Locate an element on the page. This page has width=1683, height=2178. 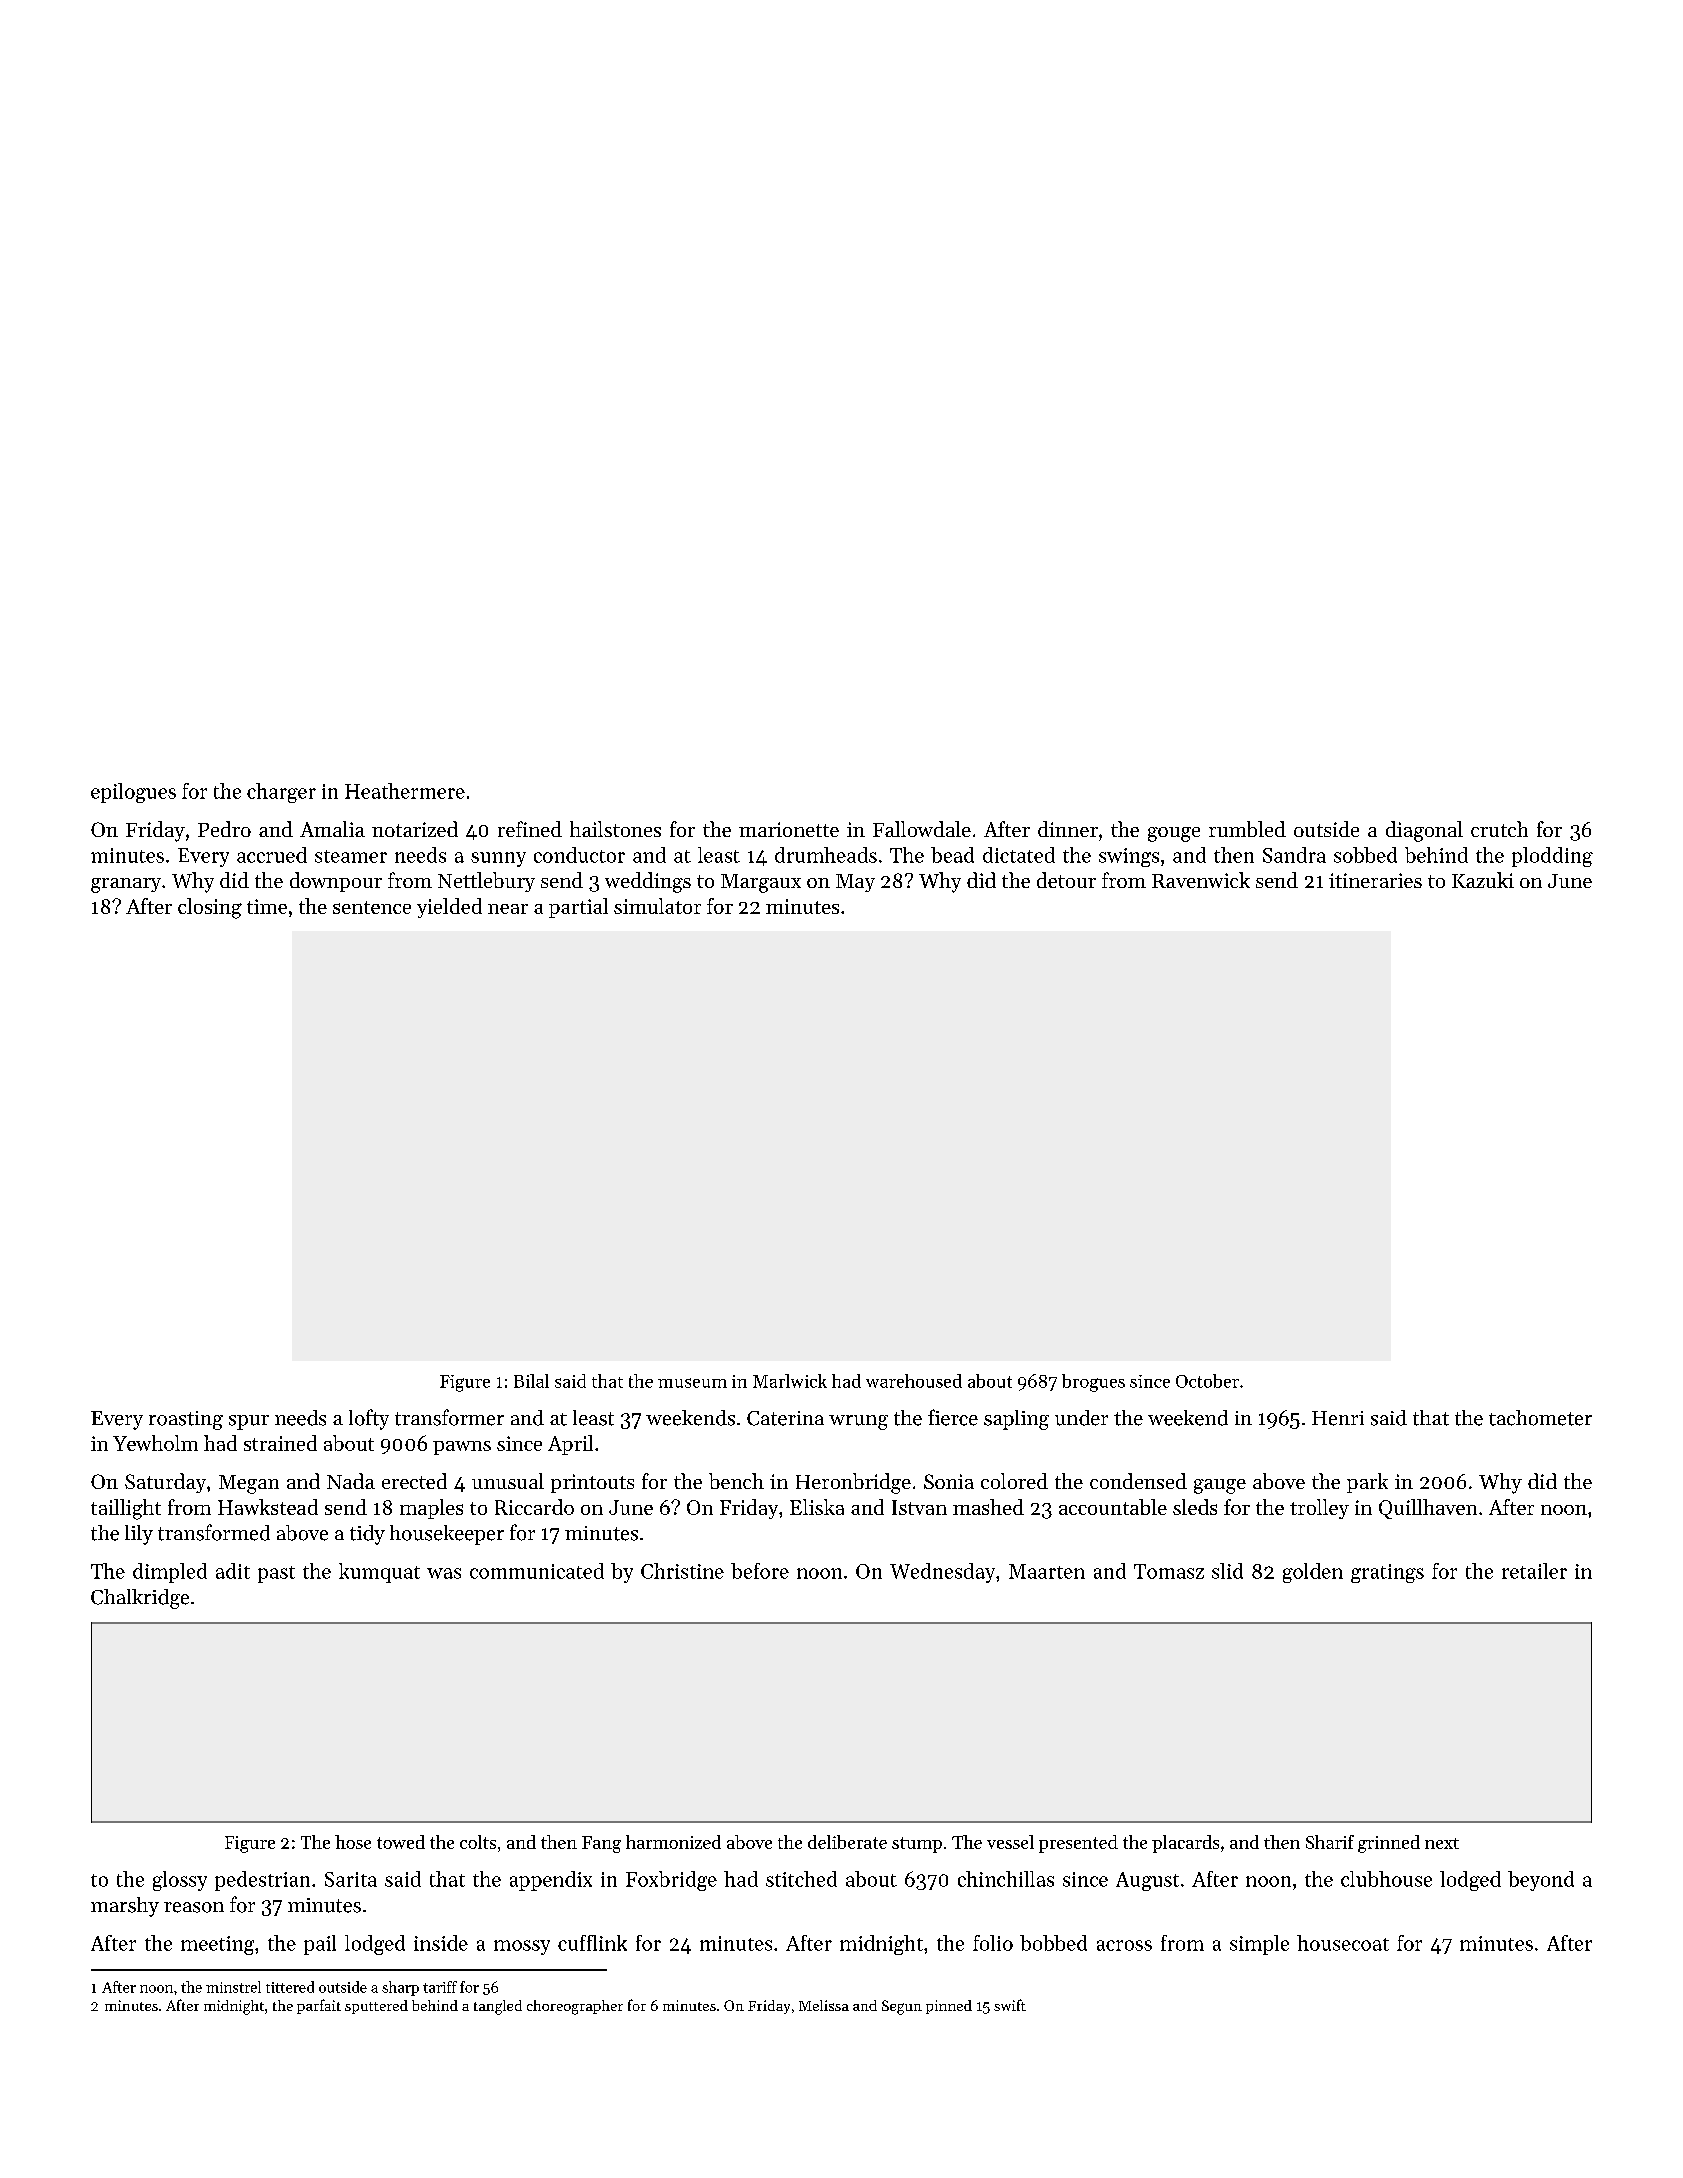
sputtered is located at coordinates (376, 2007).
